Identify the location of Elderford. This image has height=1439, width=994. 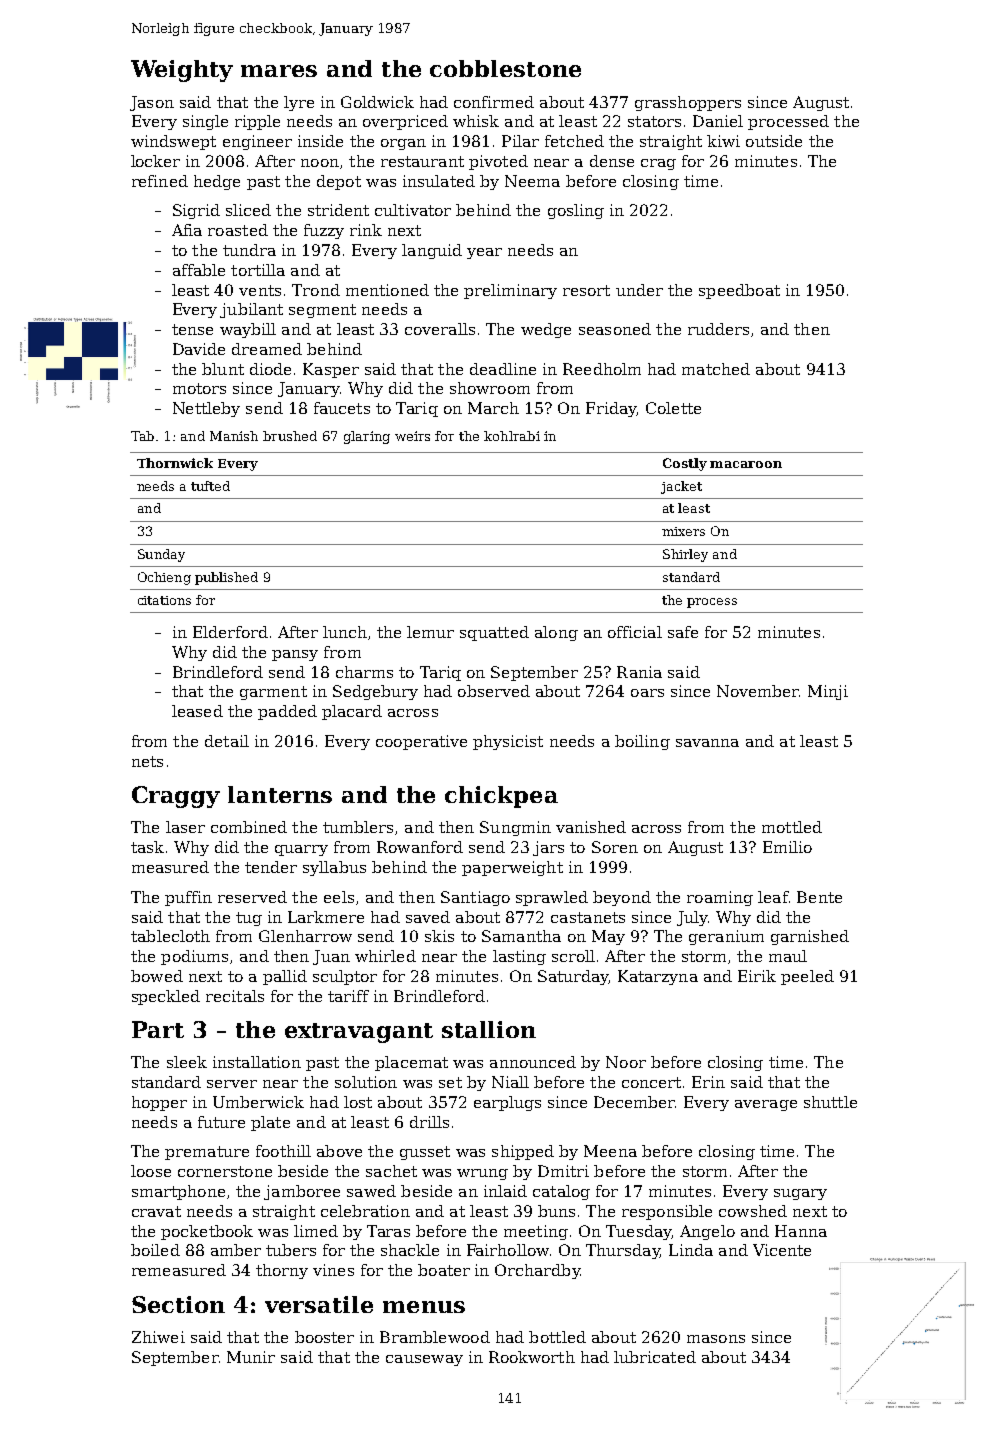
(230, 632).
